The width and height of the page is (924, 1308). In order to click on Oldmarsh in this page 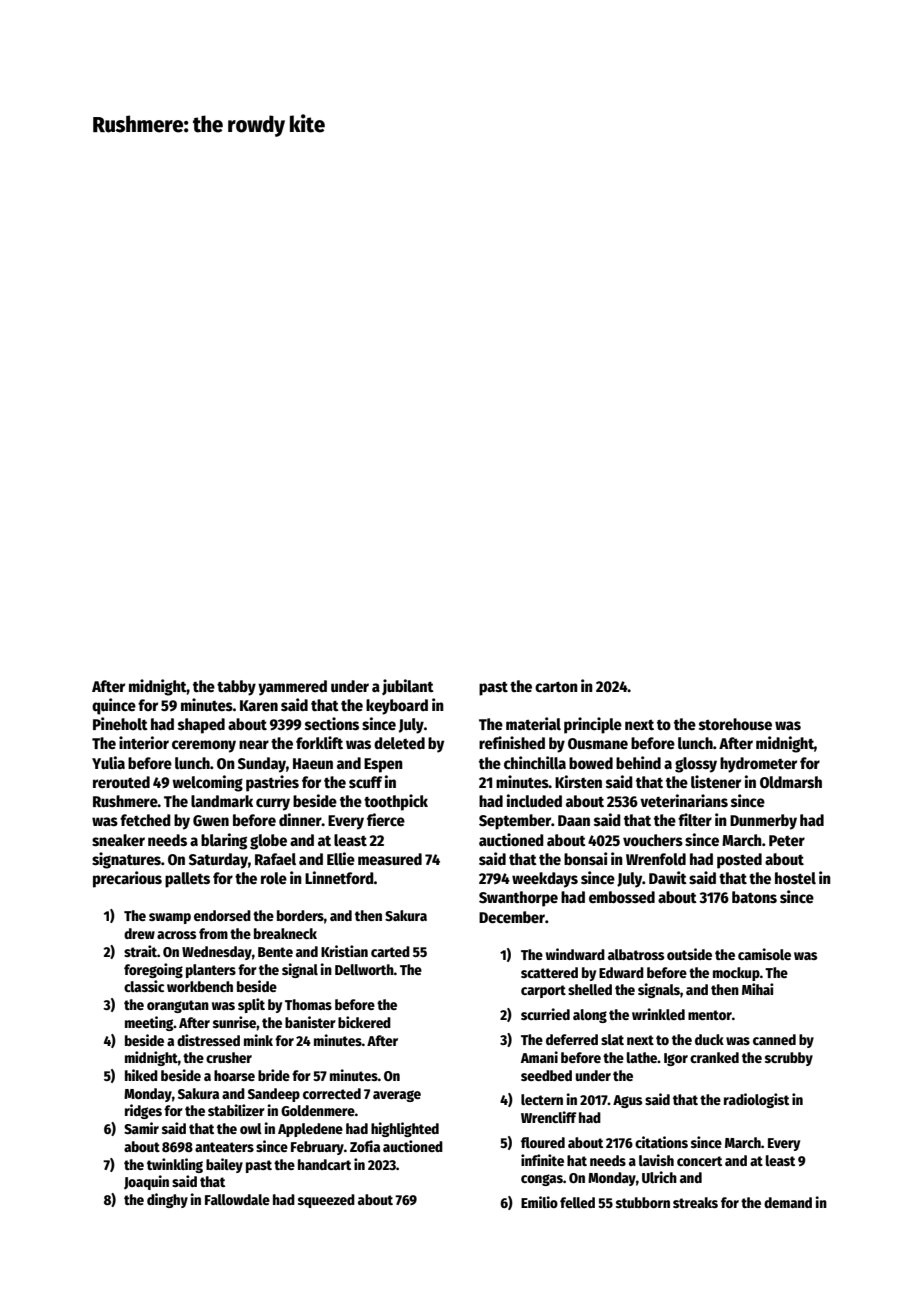, I will do `click(791, 782)`.
